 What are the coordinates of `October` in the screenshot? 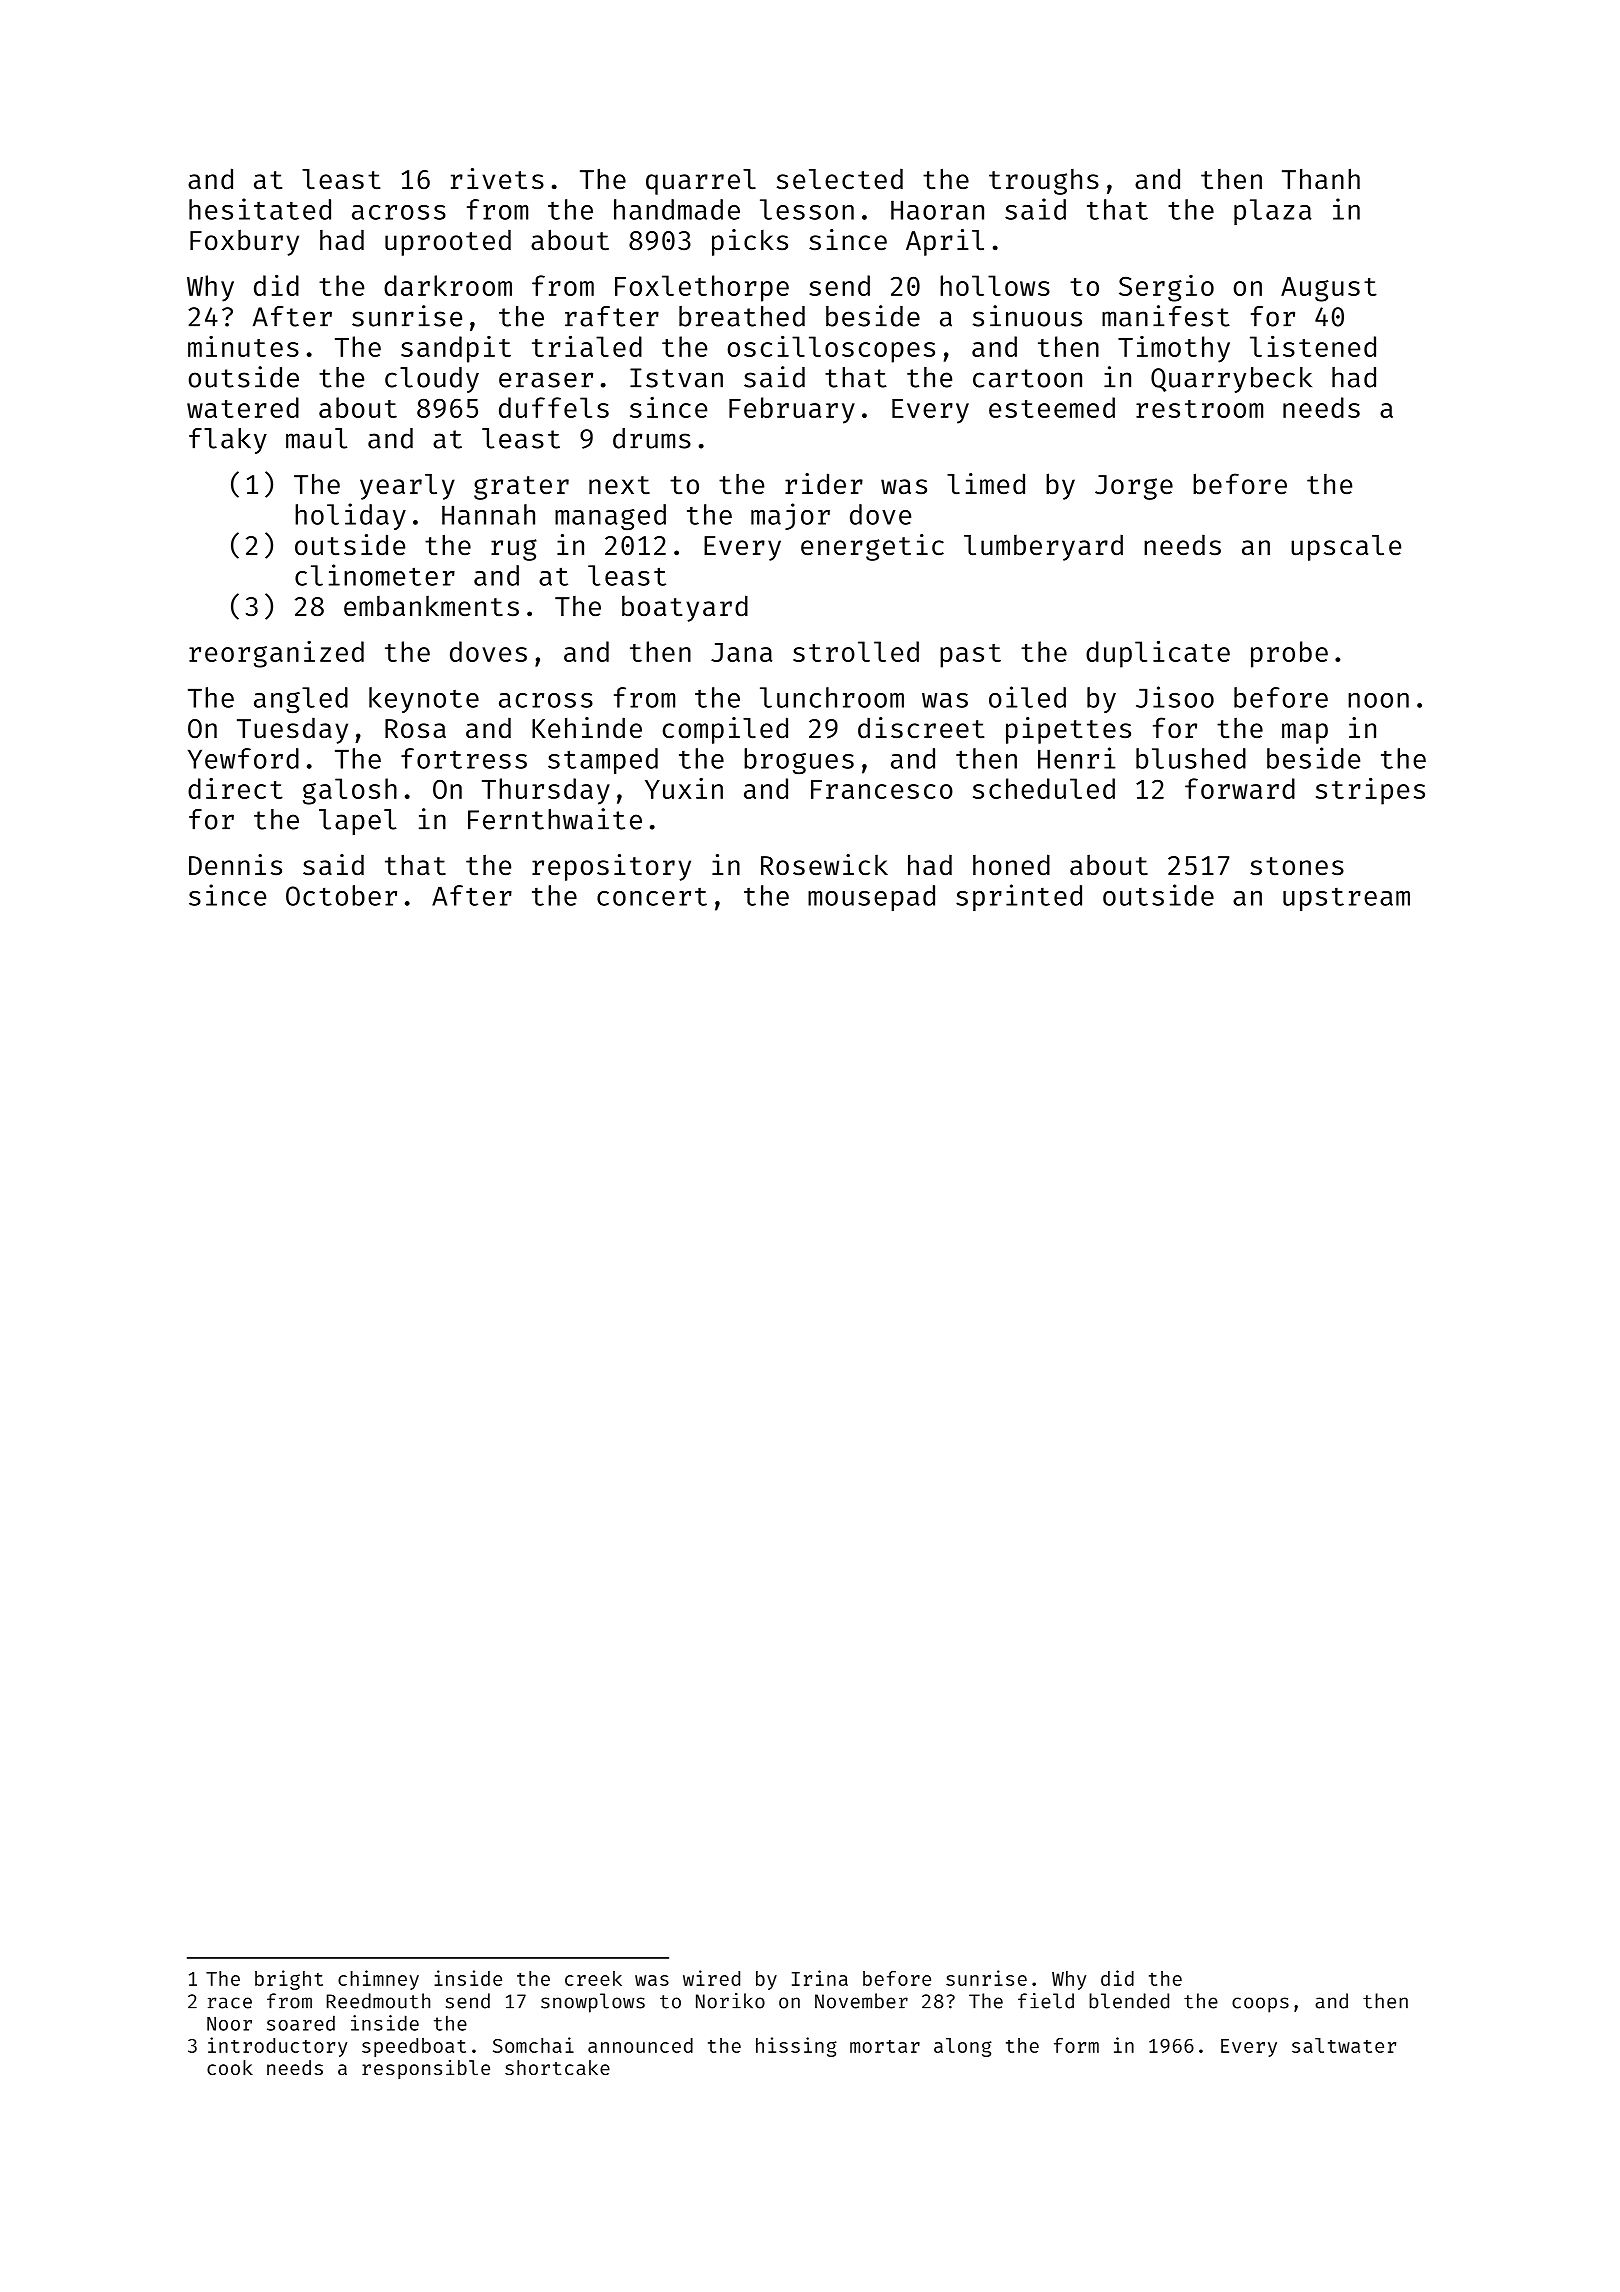 It's located at (341, 895).
